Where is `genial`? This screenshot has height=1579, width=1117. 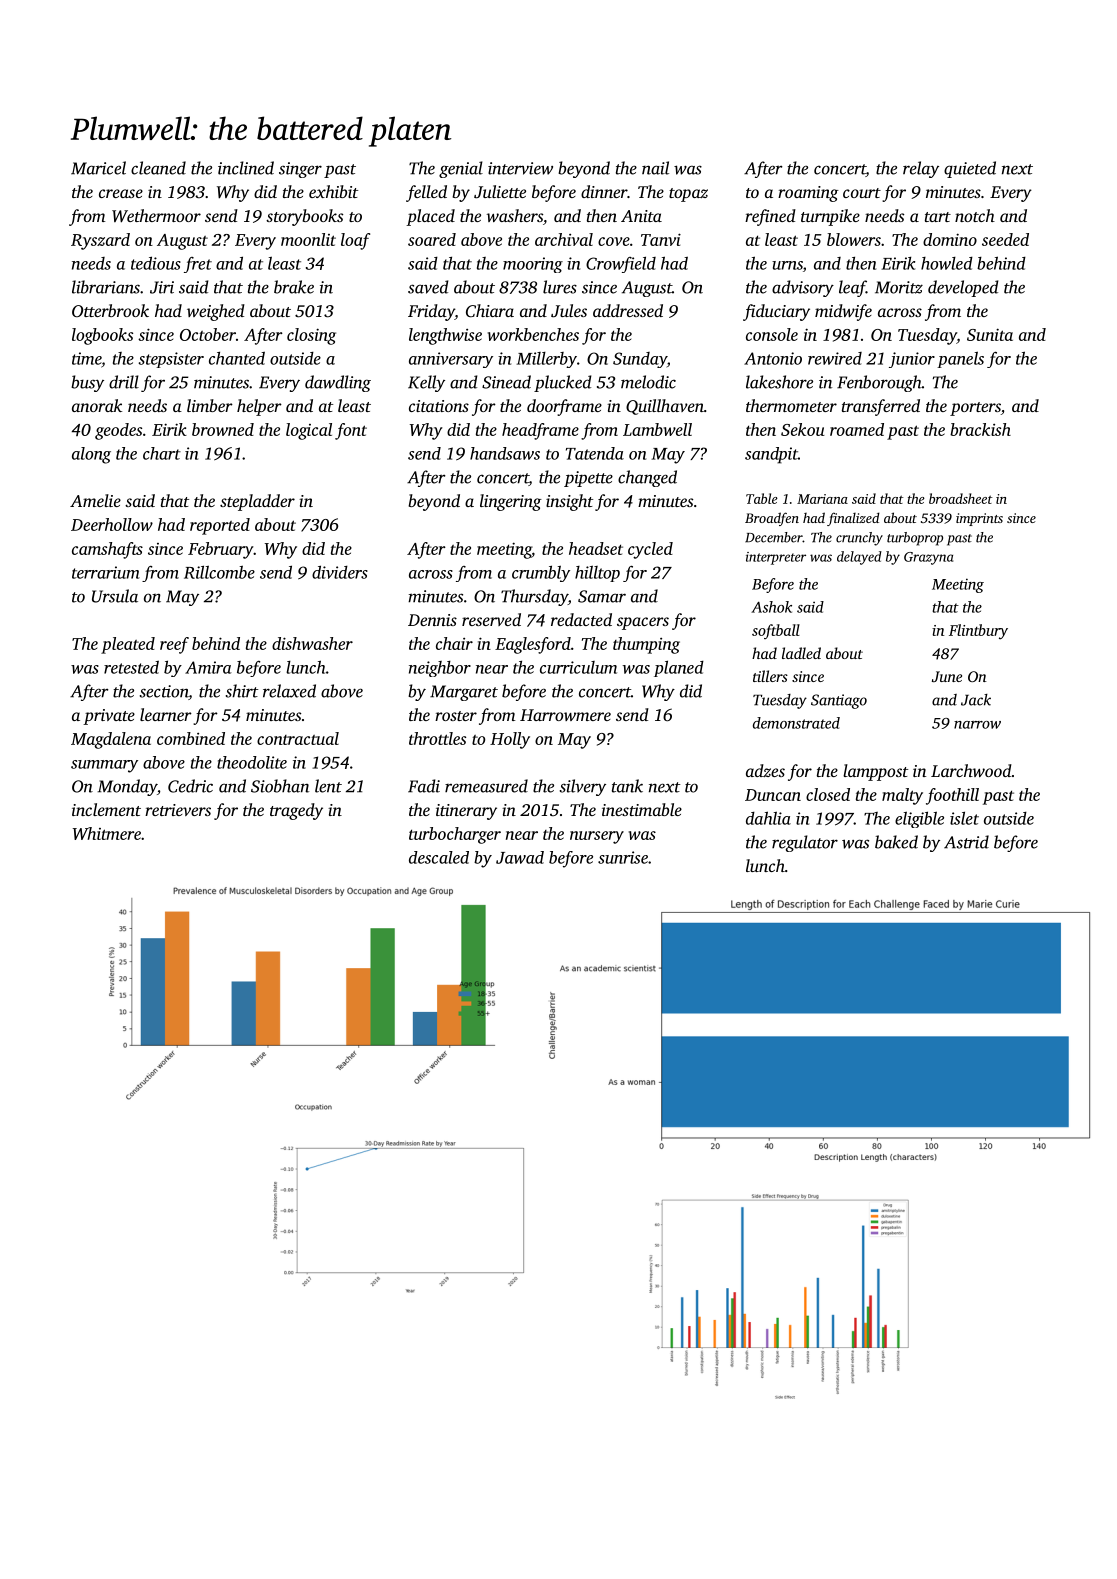 genial is located at coordinates (461, 169).
